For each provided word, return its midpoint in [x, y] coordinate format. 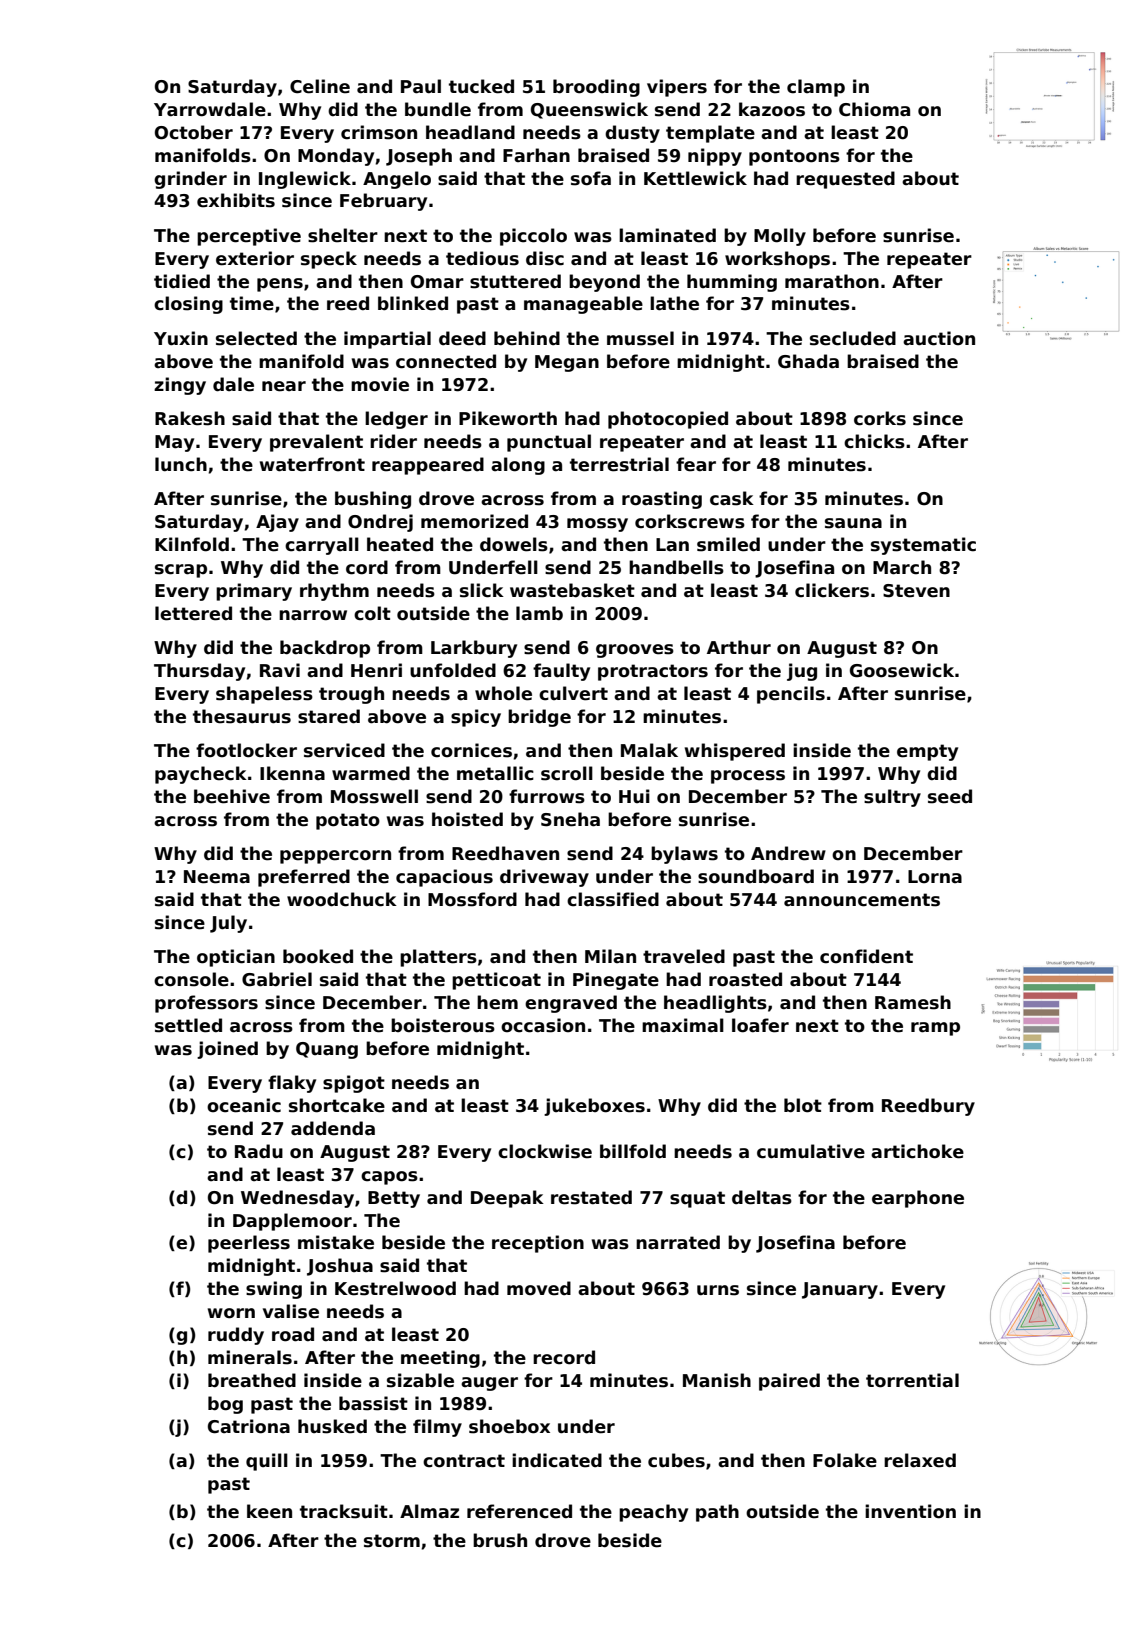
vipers [677, 88]
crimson [379, 132]
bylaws [684, 855]
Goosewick [902, 670]
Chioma [874, 109]
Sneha [570, 819]
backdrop [325, 649]
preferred [304, 878]
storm [392, 1541]
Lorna [935, 877]
